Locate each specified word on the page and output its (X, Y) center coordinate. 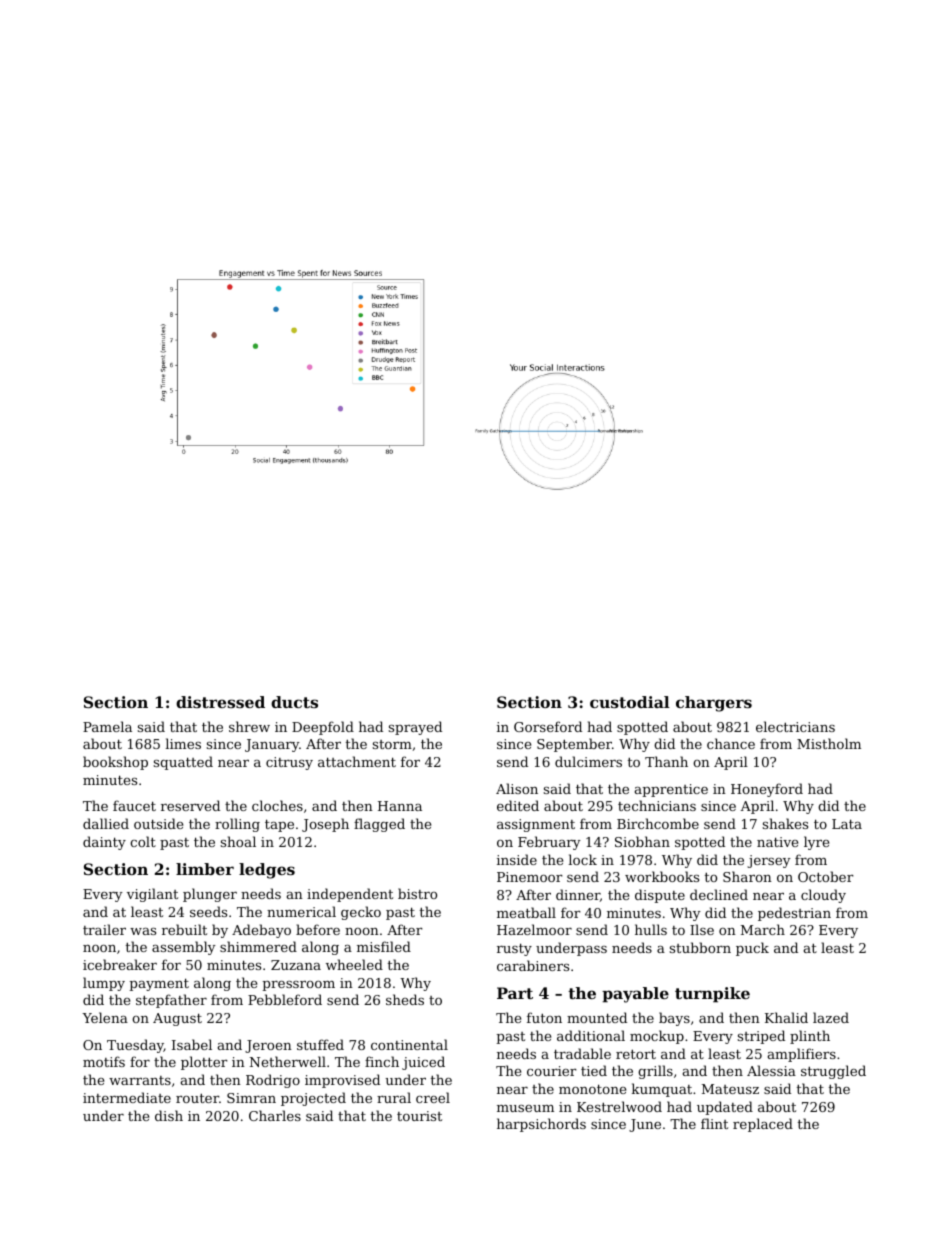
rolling (237, 825)
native (777, 842)
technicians (657, 805)
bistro (417, 893)
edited (518, 805)
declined (719, 894)
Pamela (107, 726)
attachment (357, 761)
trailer (104, 929)
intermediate (127, 1097)
